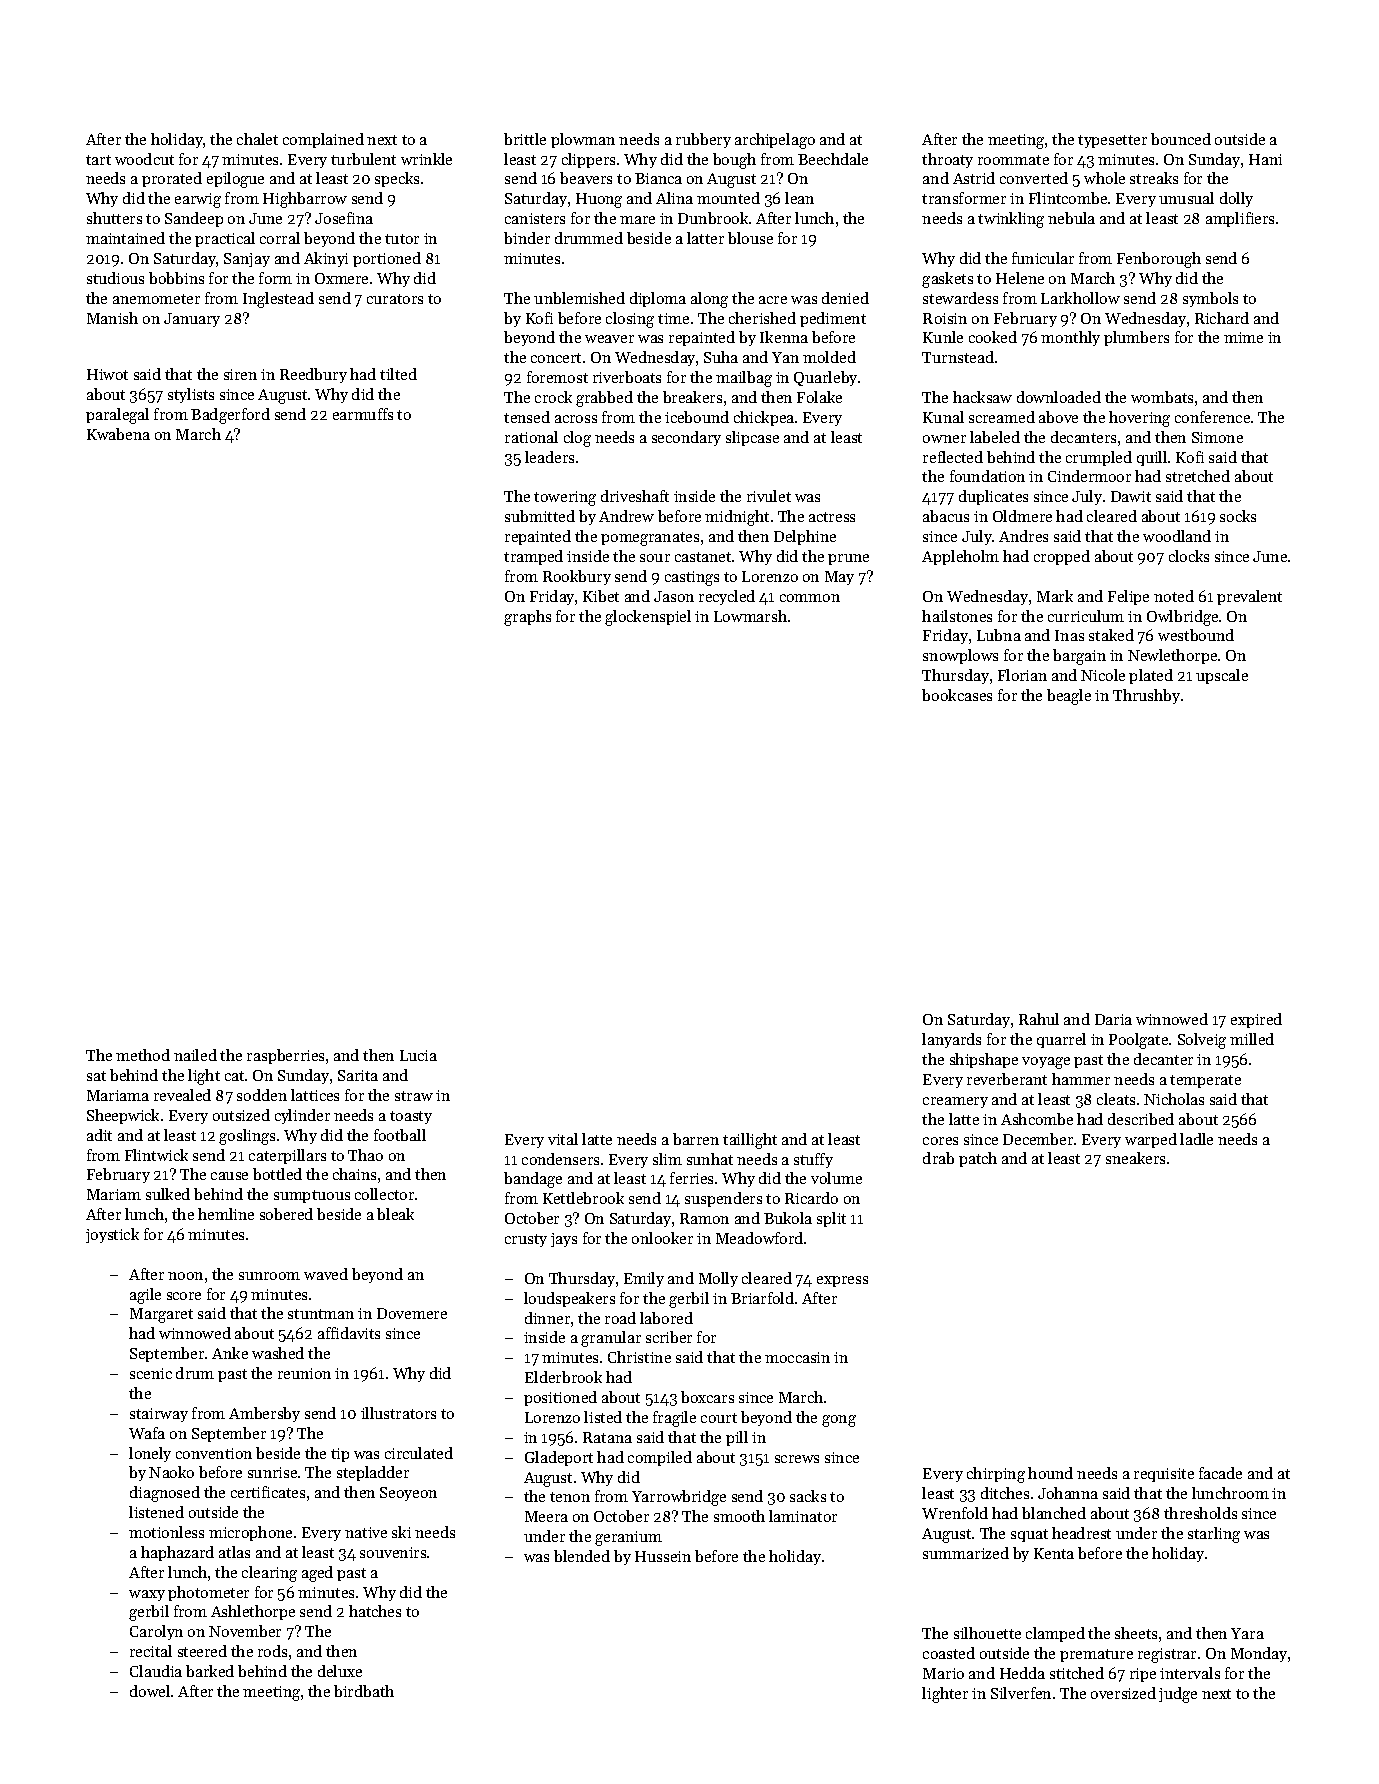 This screenshot has width=1379, height=1784. Describe the element at coordinates (1220, 1473) in the screenshot. I see `facade` at that location.
